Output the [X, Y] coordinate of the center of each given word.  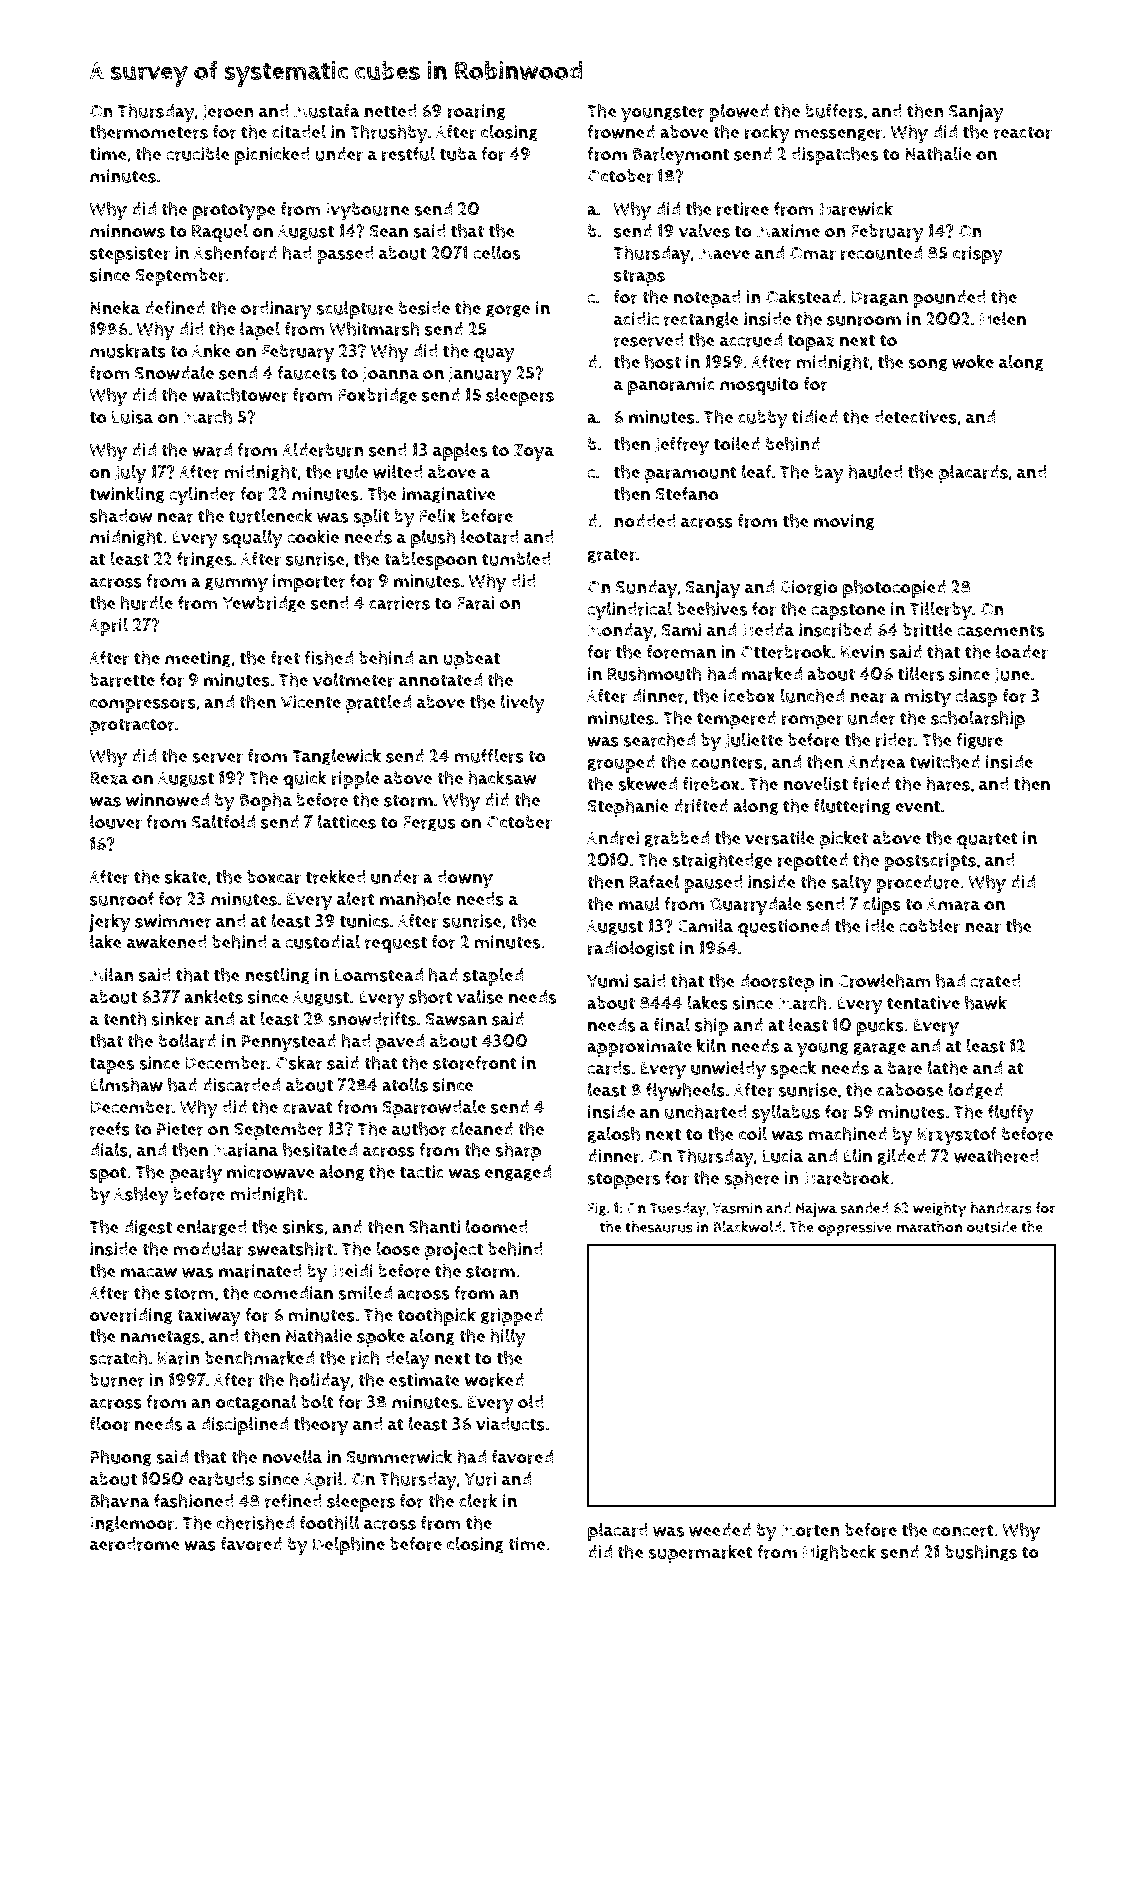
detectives [915, 417]
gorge [508, 311]
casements [1001, 630]
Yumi [607, 981]
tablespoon [430, 560]
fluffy [1011, 1114]
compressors [143, 706]
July [130, 474]
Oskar [299, 1062]
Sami [681, 630]
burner [117, 1380]
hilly [508, 1338]
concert [963, 1530]
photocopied [894, 588]
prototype [234, 212]
